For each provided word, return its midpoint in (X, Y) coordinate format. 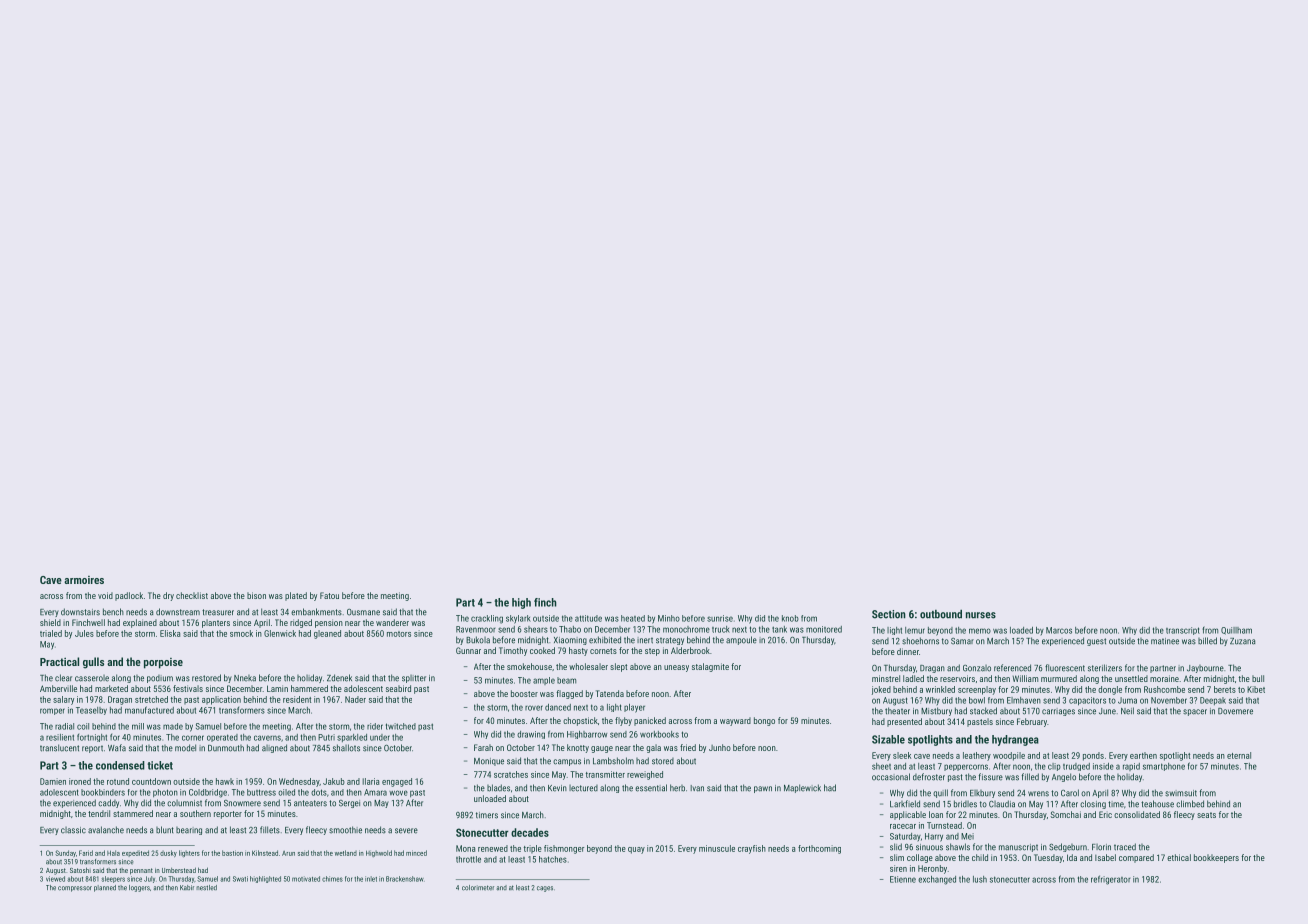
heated (633, 618)
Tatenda (610, 693)
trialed (51, 633)
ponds (1093, 756)
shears (536, 629)
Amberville (58, 688)
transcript (1183, 631)
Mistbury (936, 711)
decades (530, 832)
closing (1093, 804)
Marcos (1059, 630)
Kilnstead (265, 853)
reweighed (645, 775)
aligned (274, 748)
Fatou (329, 595)
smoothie (345, 830)
